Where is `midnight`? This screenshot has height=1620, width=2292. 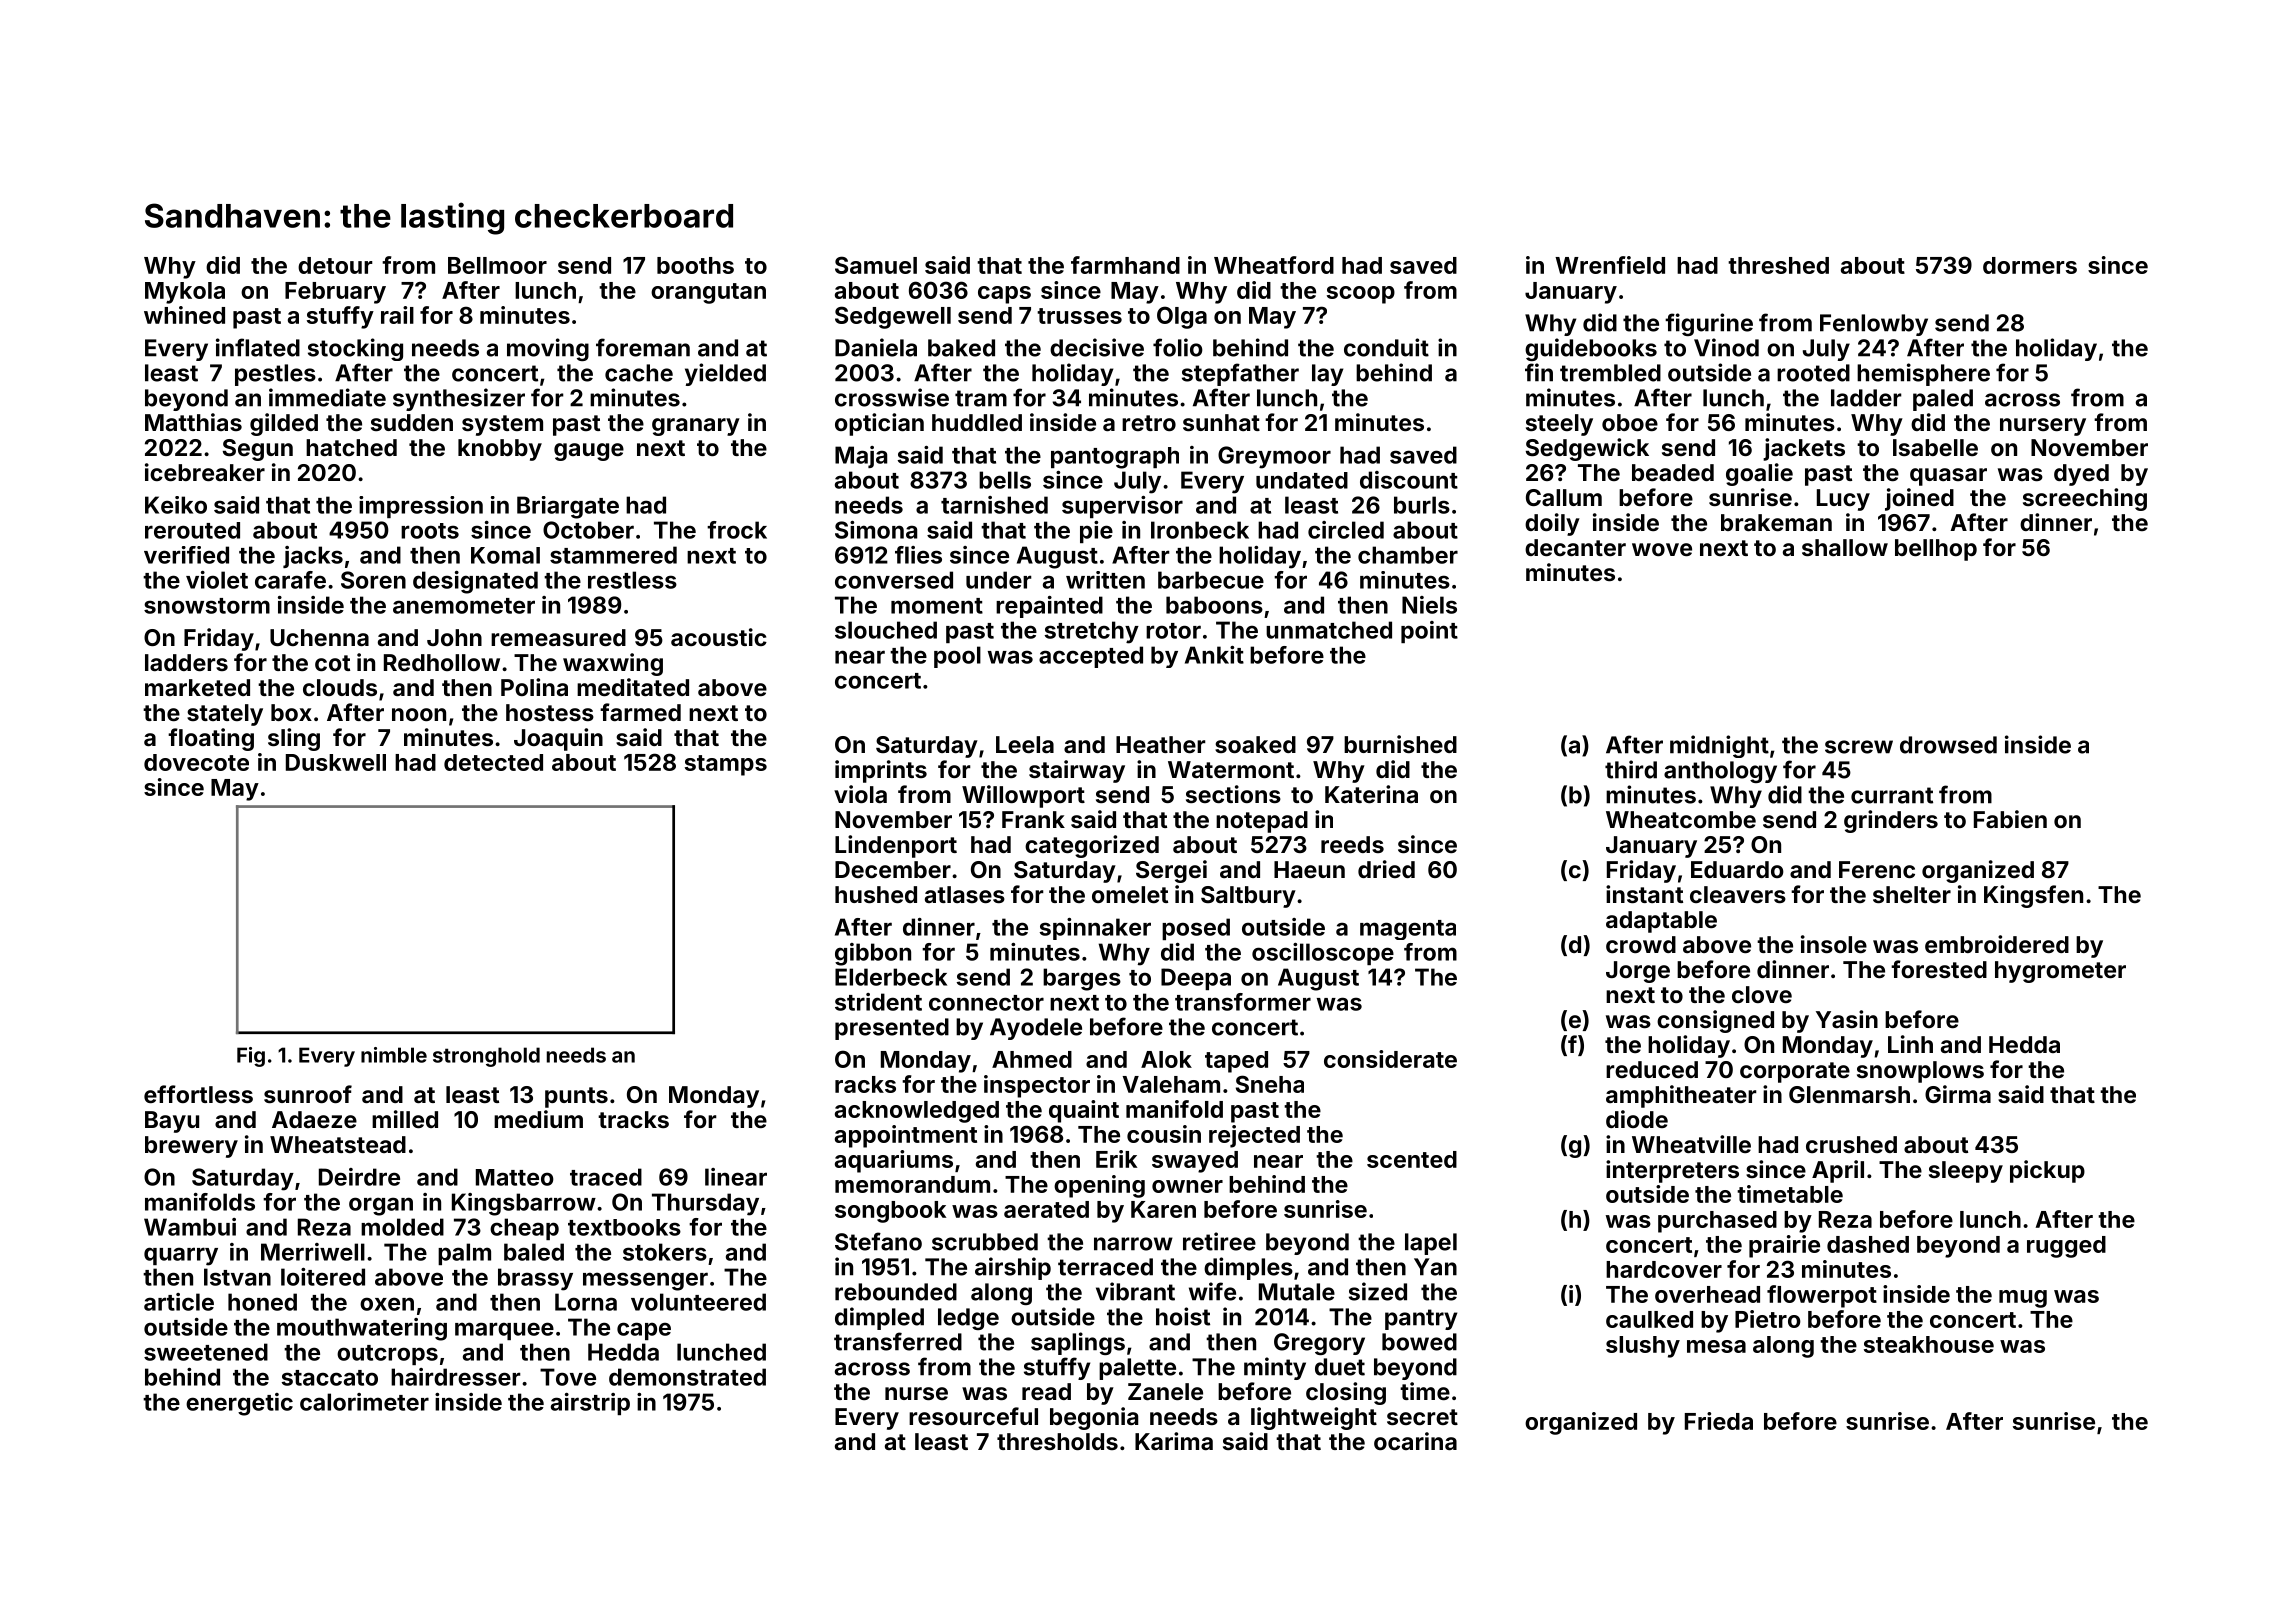 midnight is located at coordinates (1719, 746).
